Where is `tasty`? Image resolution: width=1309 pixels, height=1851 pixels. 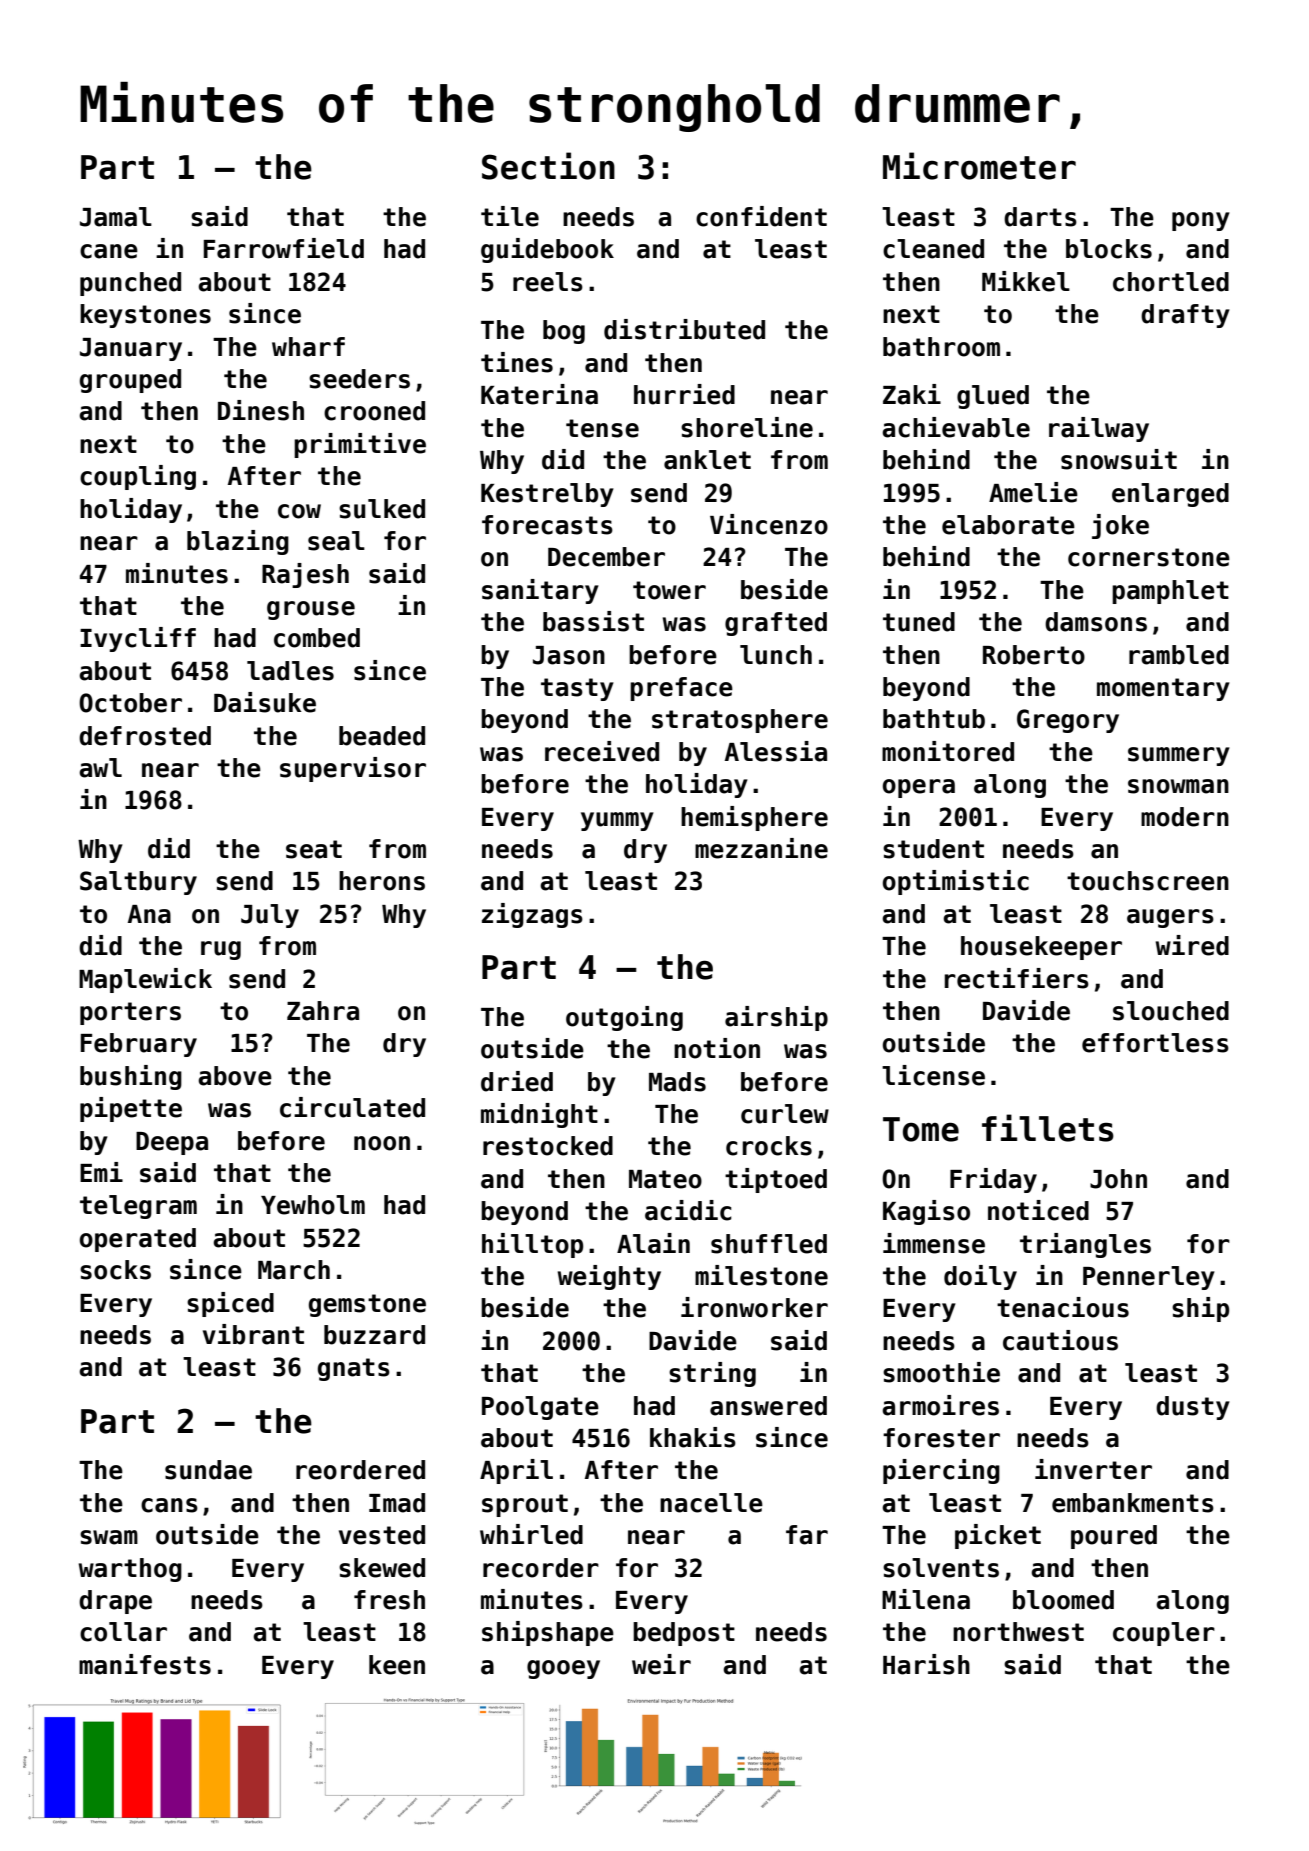
tasty is located at coordinates (577, 689).
